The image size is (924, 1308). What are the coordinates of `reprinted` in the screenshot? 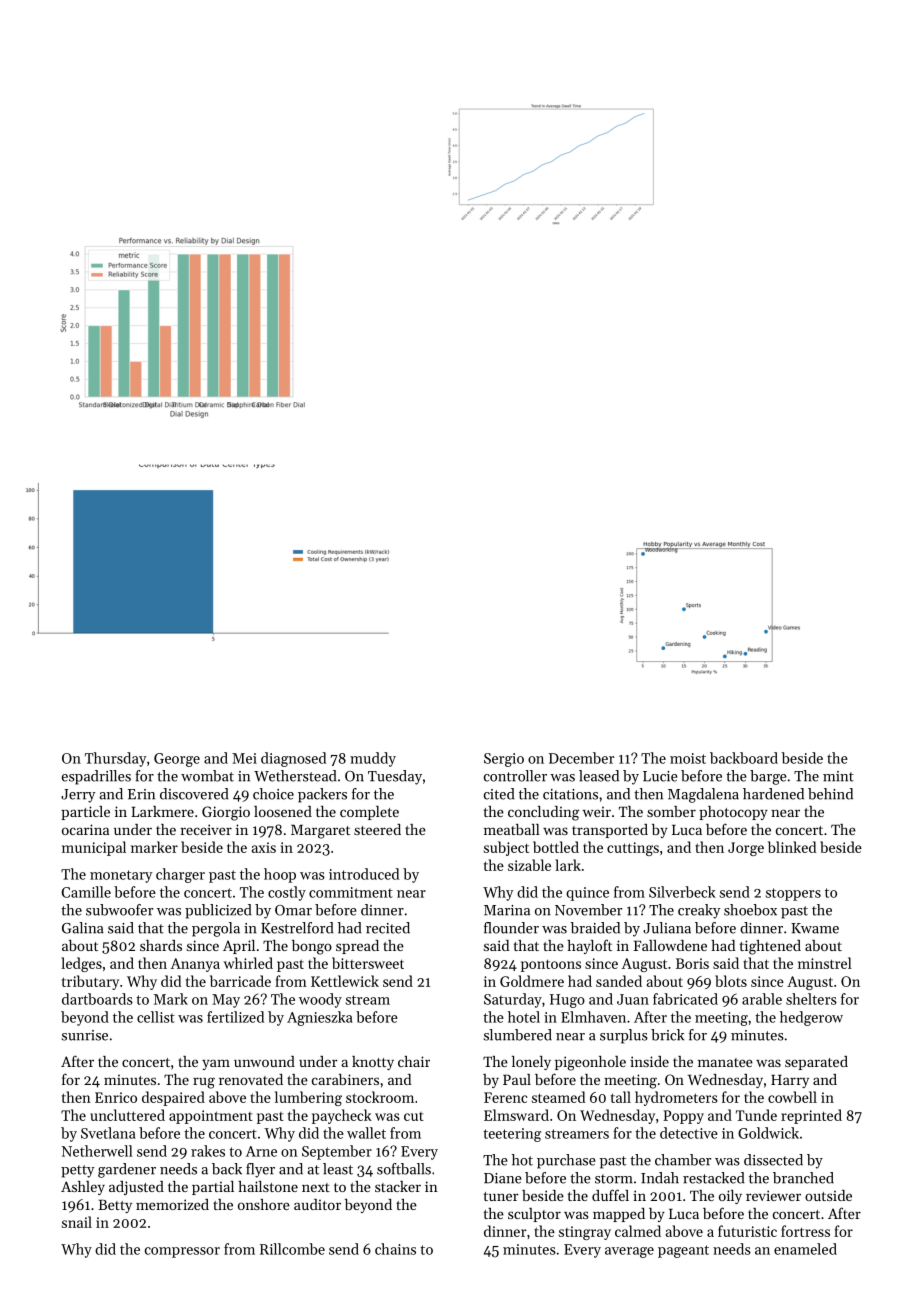 It's located at (811, 1116).
